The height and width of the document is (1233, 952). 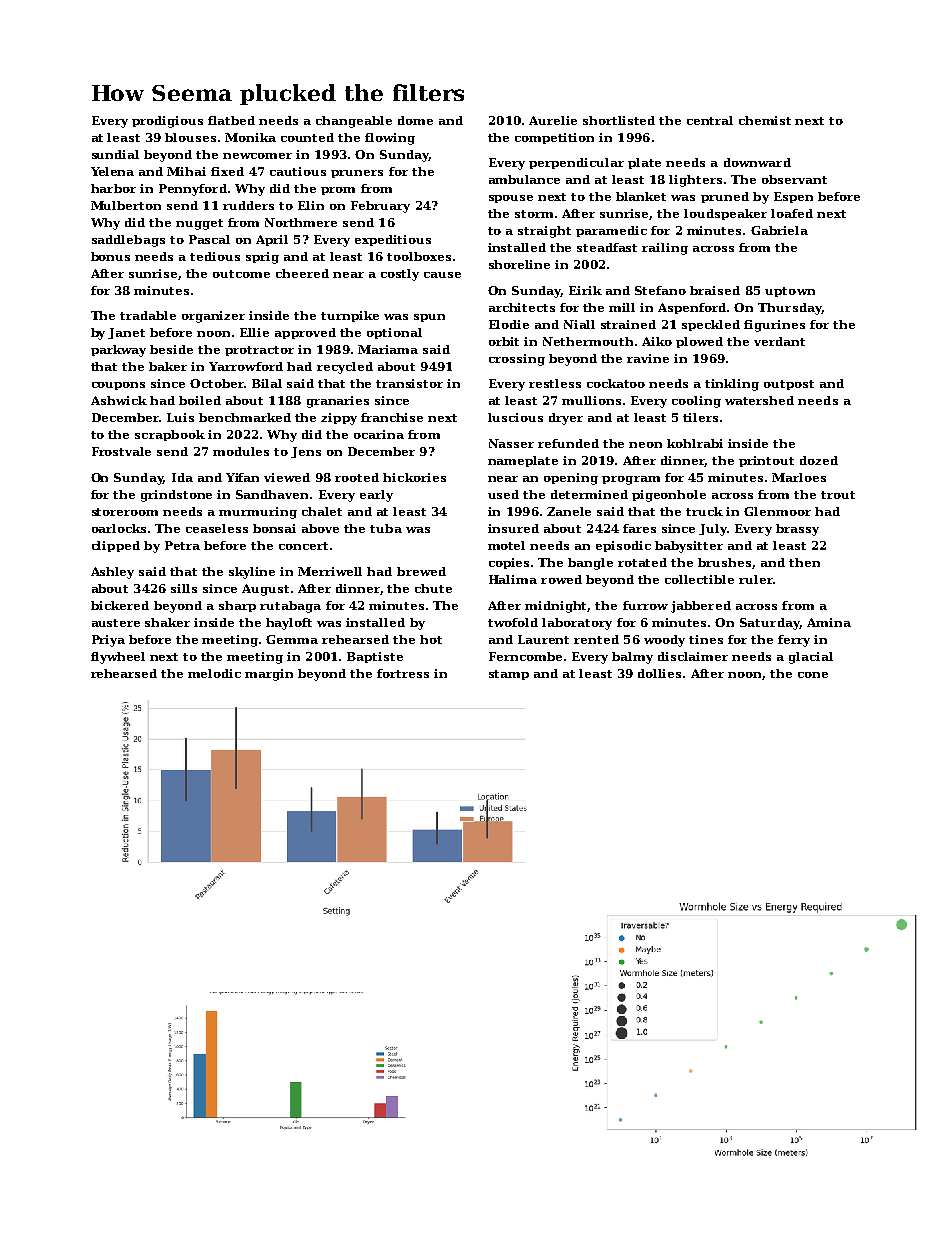 I want to click on fortress, so click(x=403, y=673).
